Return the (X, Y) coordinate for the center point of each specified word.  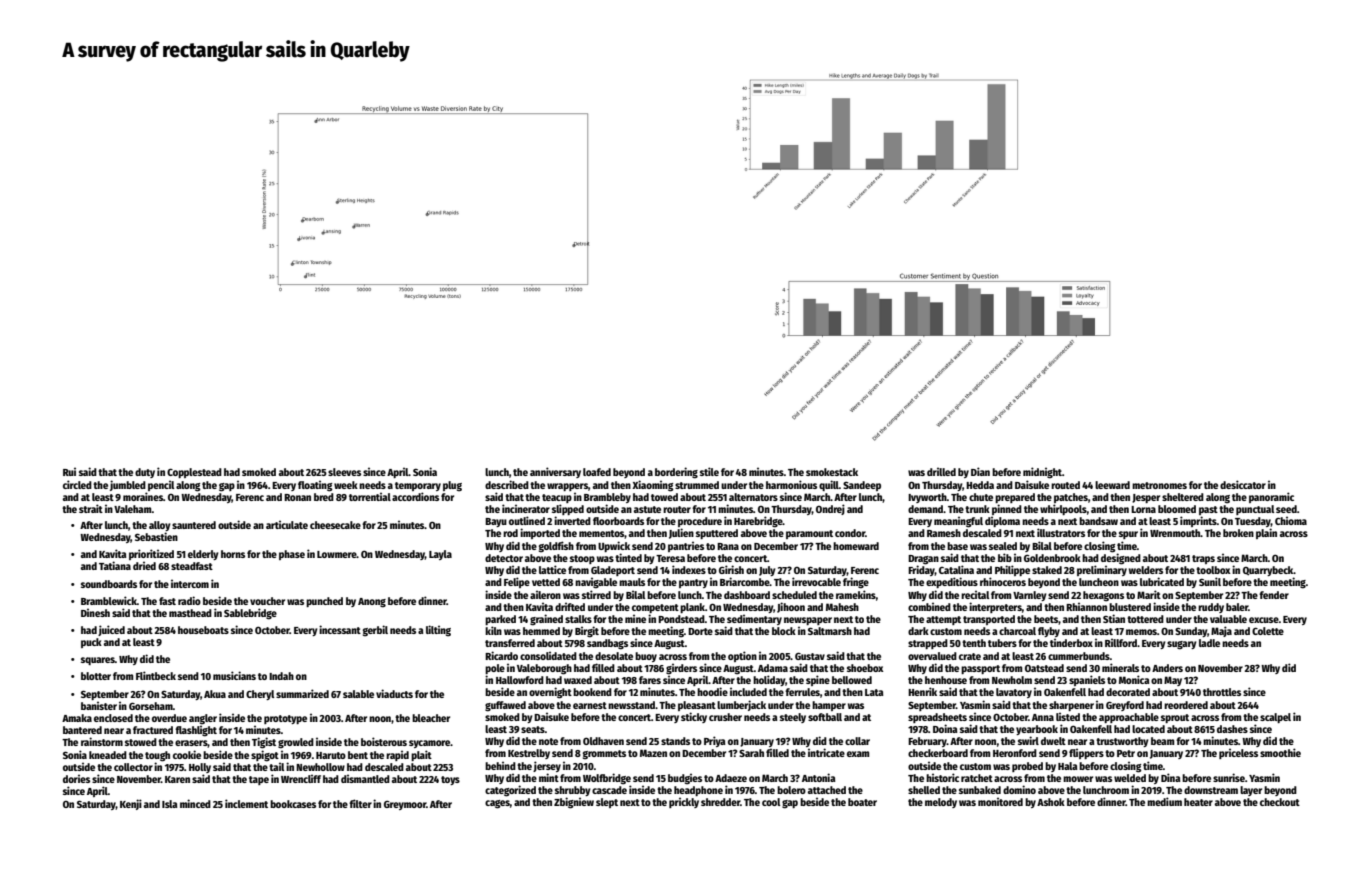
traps (1203, 559)
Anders (1167, 668)
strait (91, 508)
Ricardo (501, 655)
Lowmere (337, 554)
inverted (572, 520)
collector (133, 767)
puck (91, 643)
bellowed (852, 680)
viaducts (394, 693)
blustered (1130, 607)
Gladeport (613, 571)
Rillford (1121, 642)
